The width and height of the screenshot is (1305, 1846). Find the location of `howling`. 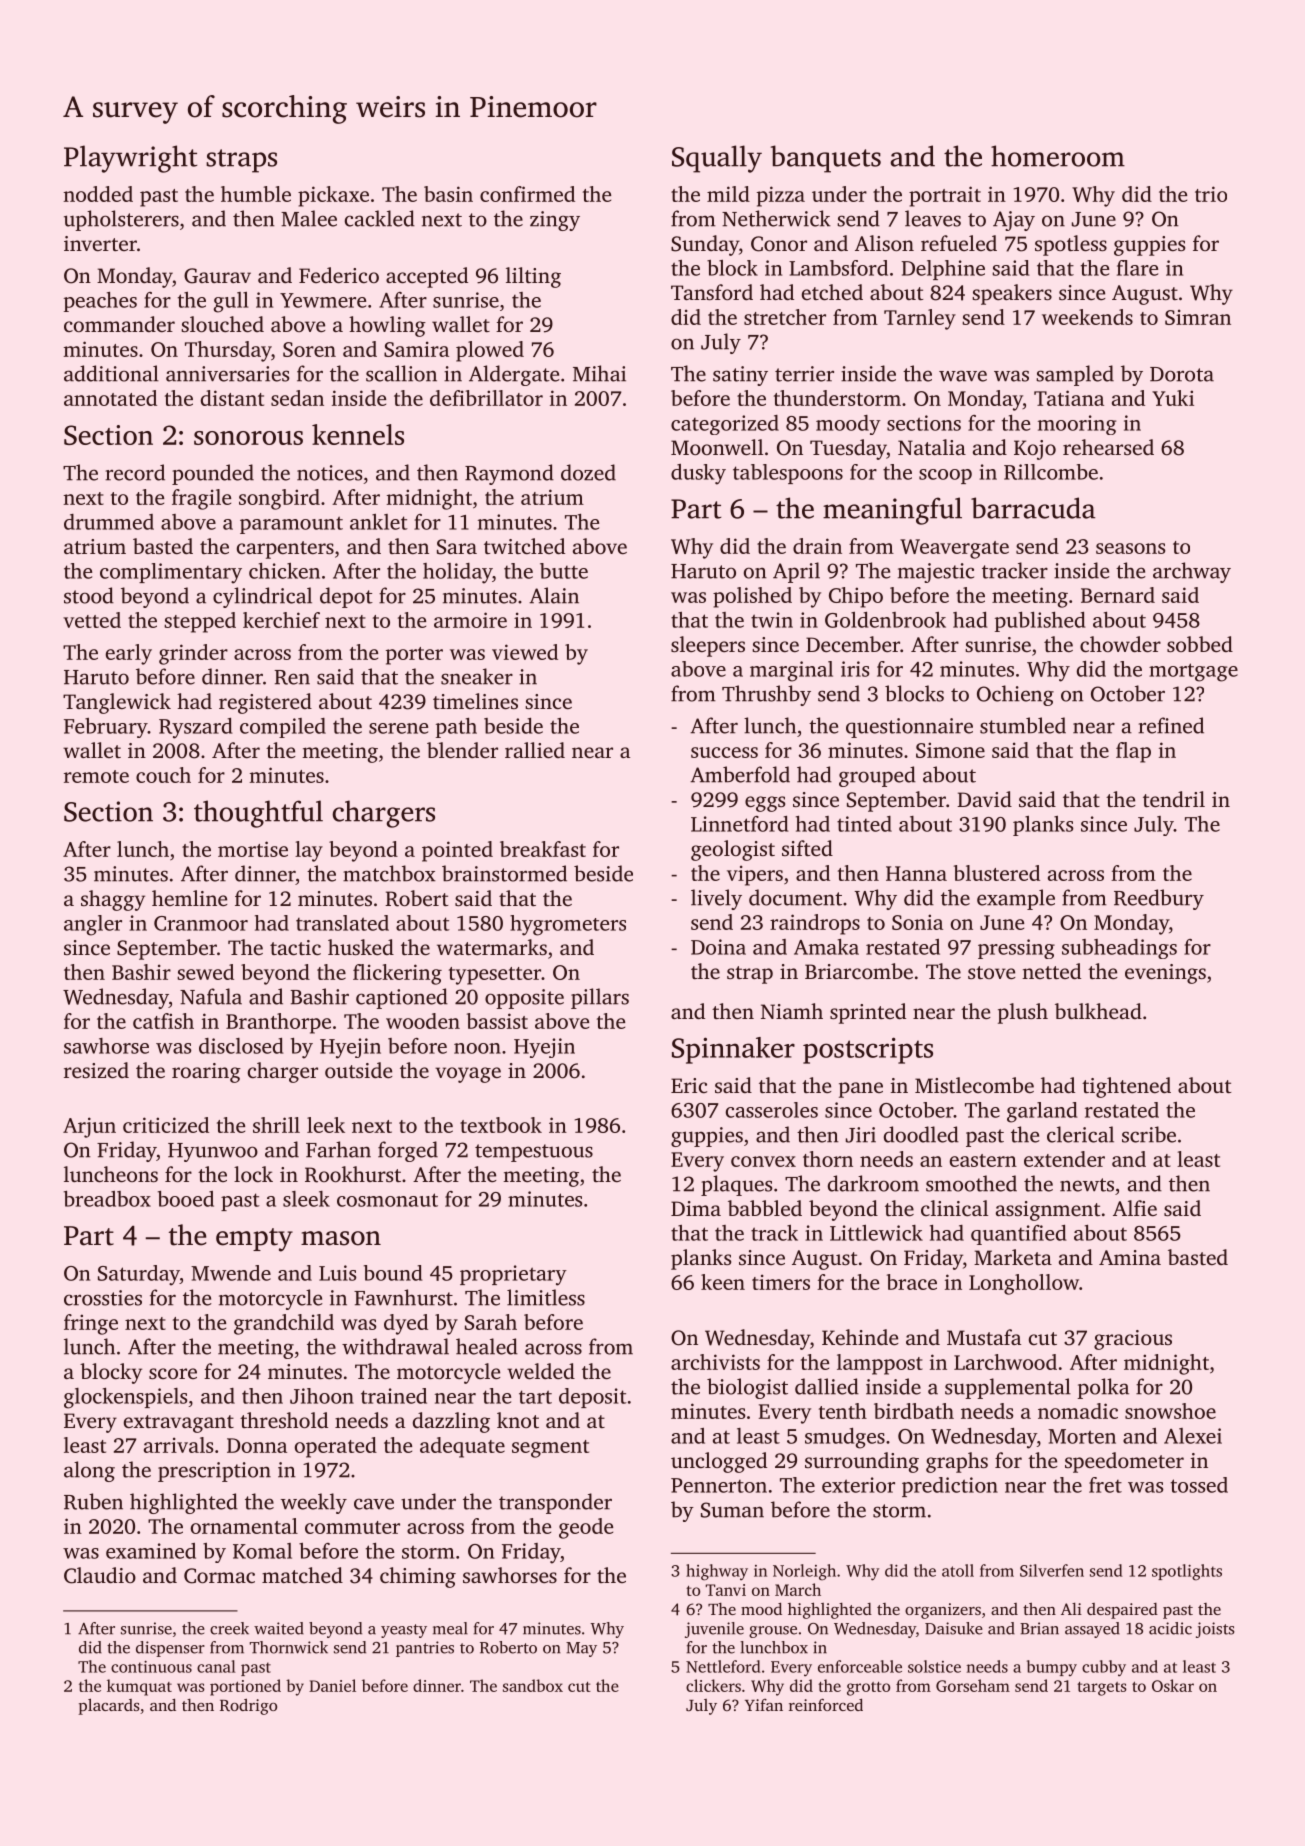

howling is located at coordinates (387, 326).
